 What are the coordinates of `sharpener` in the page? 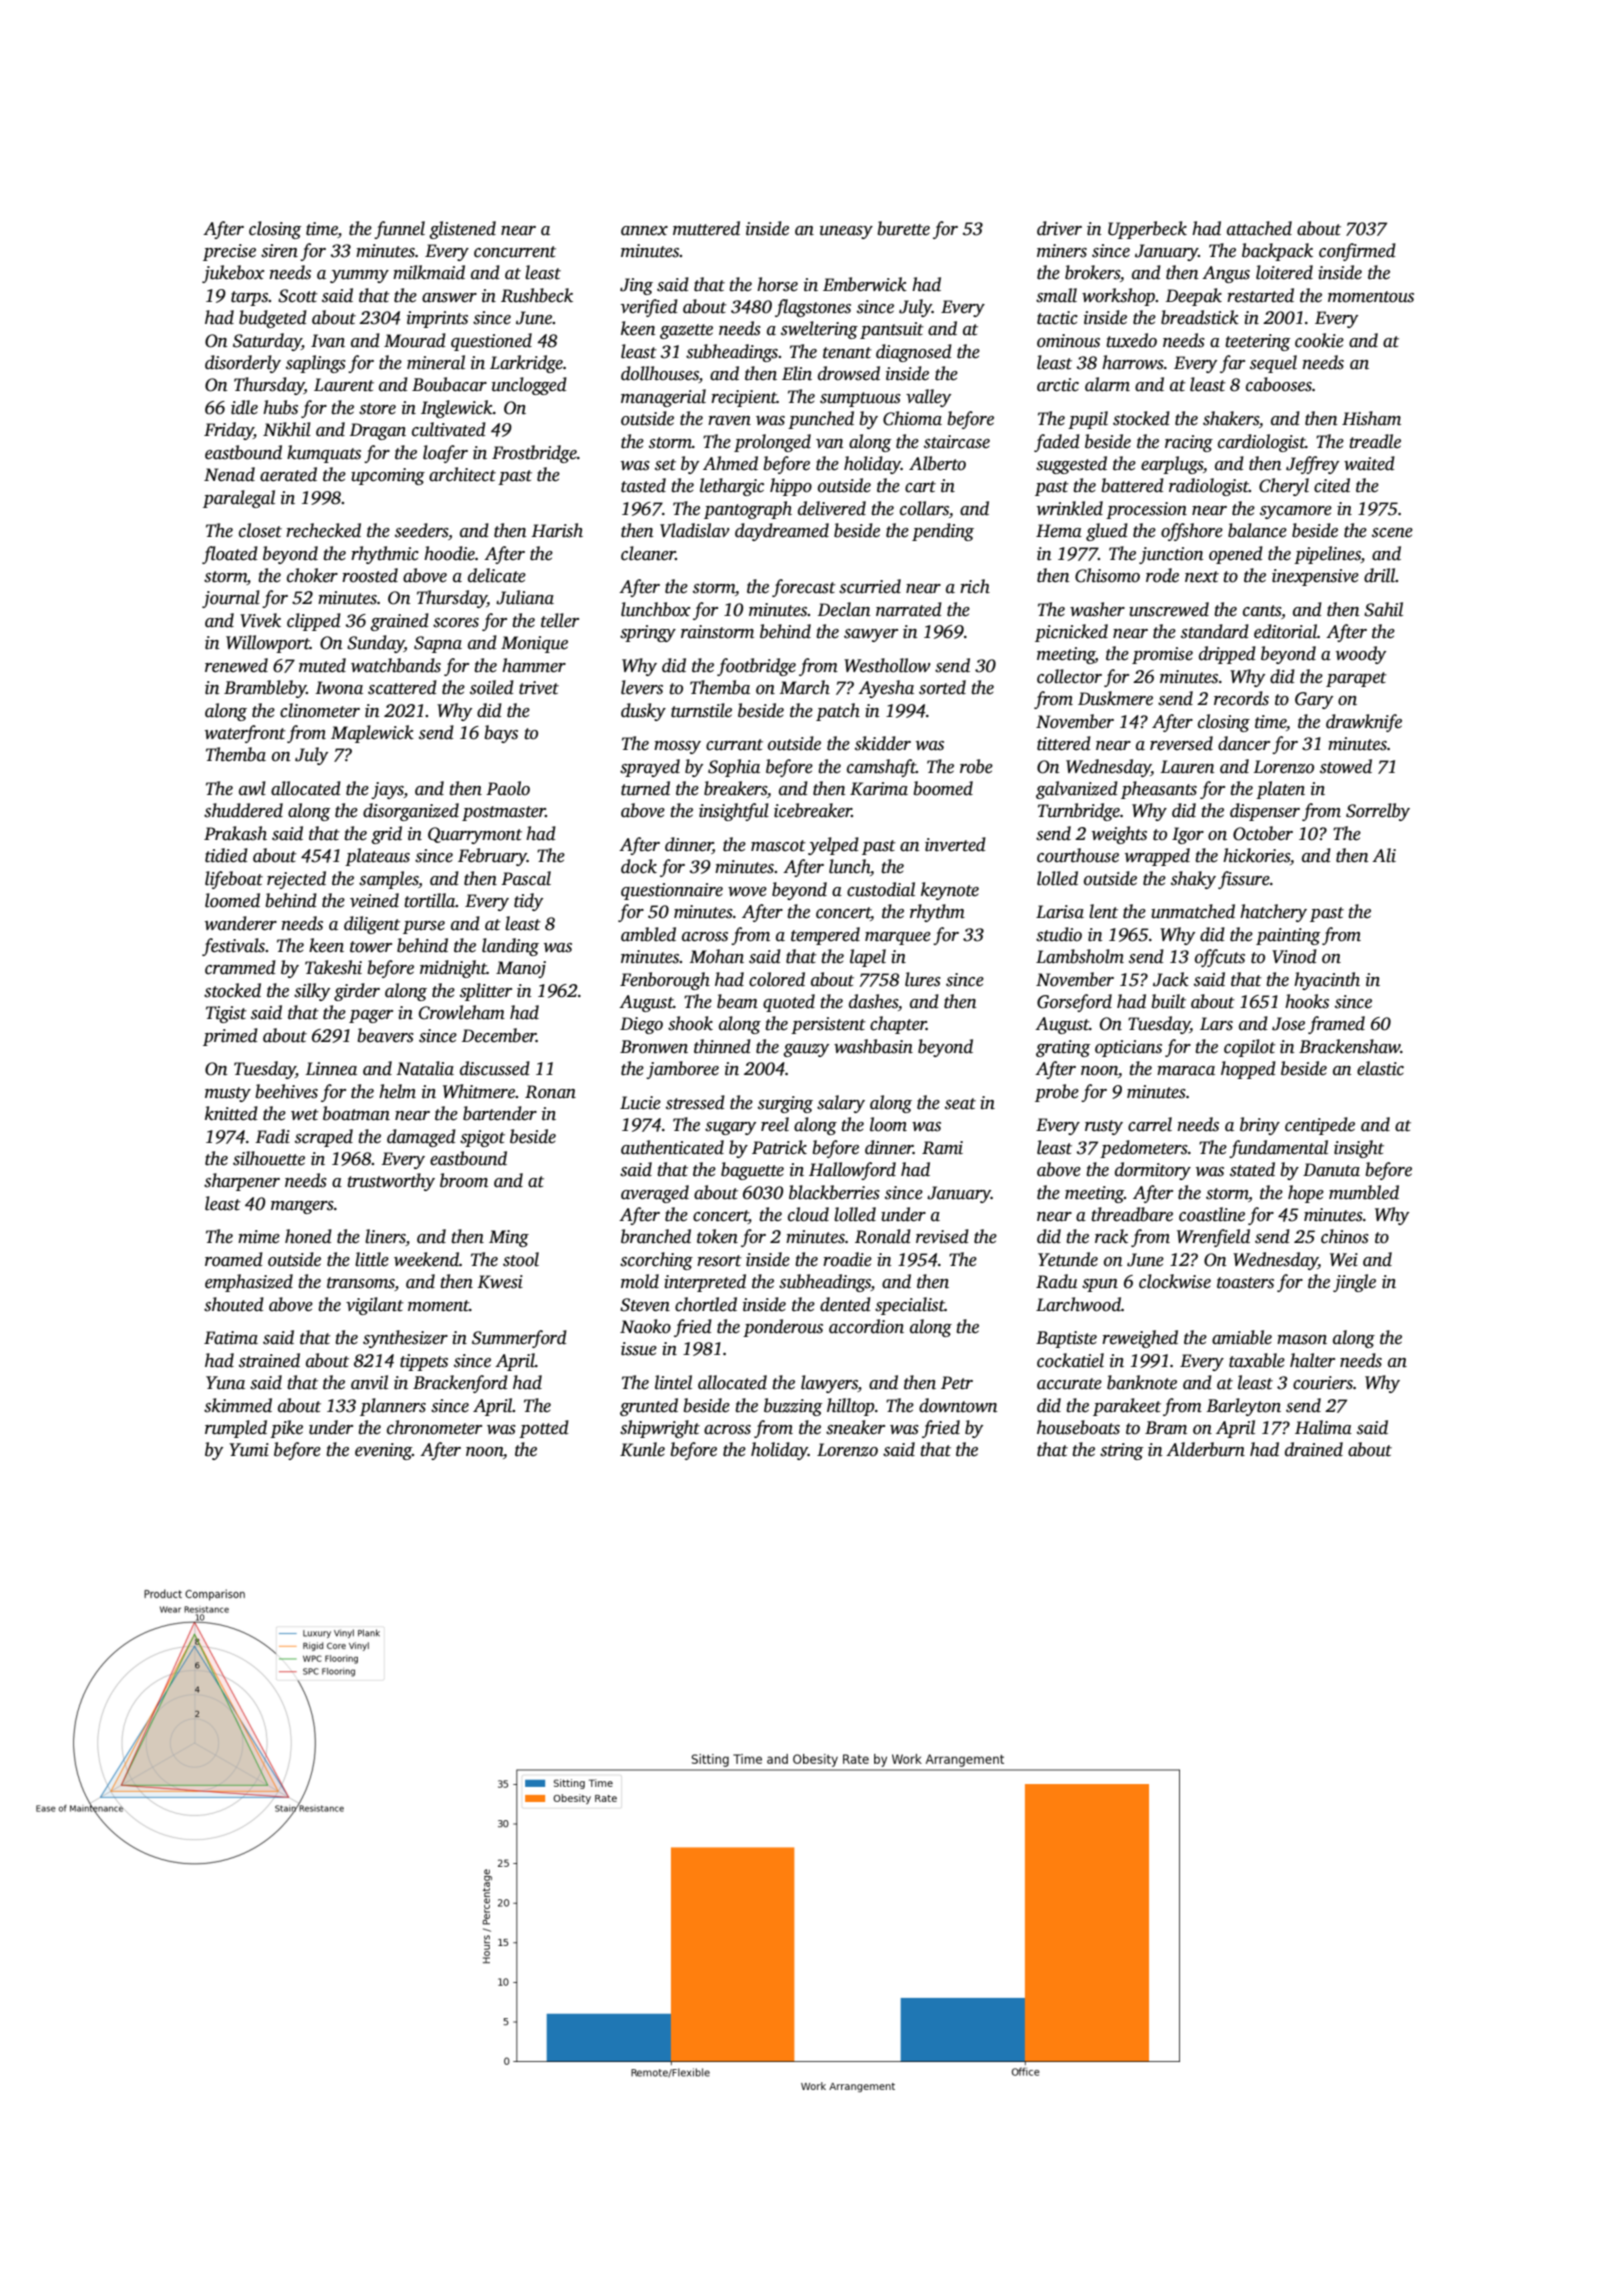 It's located at (242, 1182).
